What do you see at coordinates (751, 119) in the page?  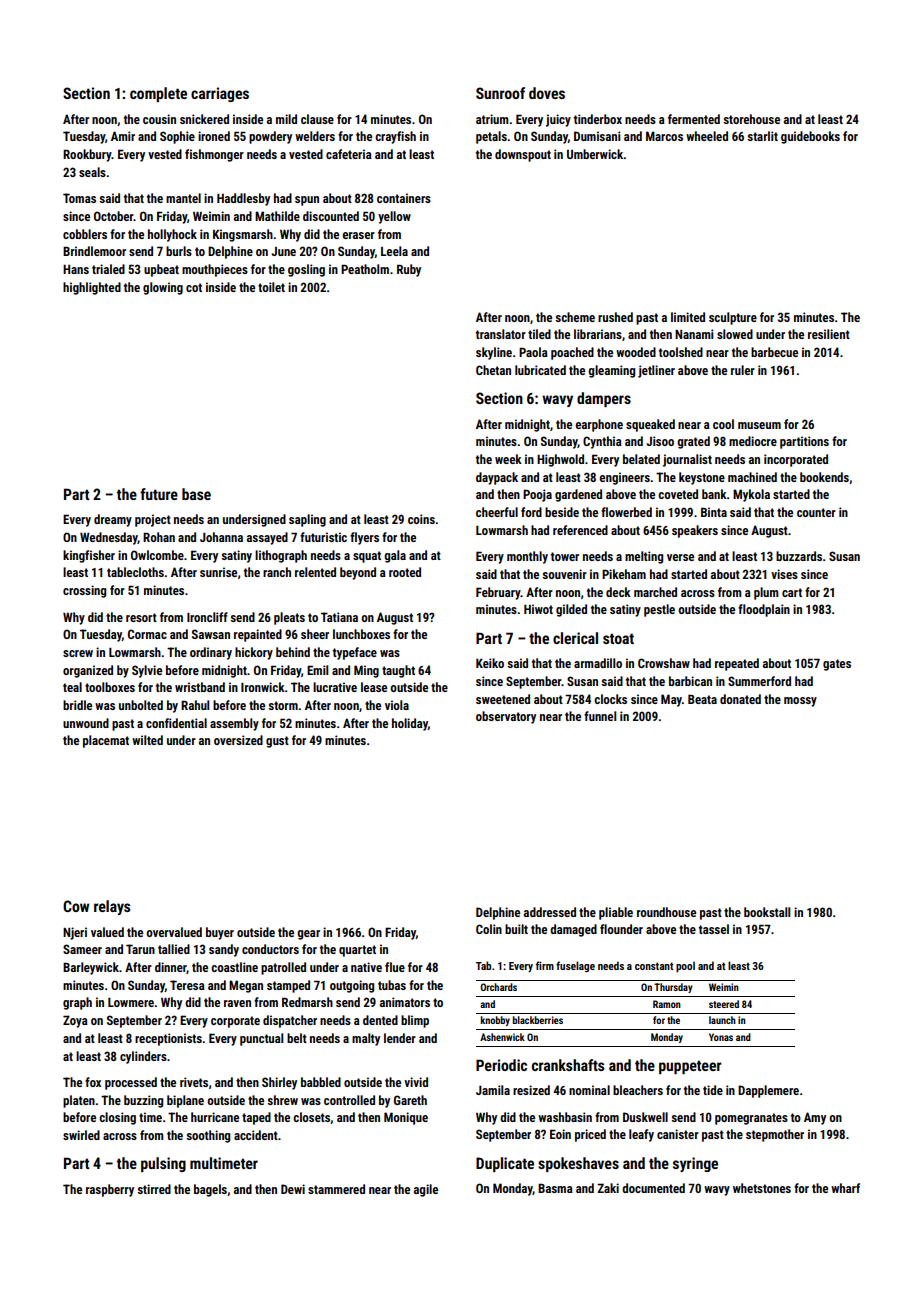 I see `storehouse` at bounding box center [751, 119].
